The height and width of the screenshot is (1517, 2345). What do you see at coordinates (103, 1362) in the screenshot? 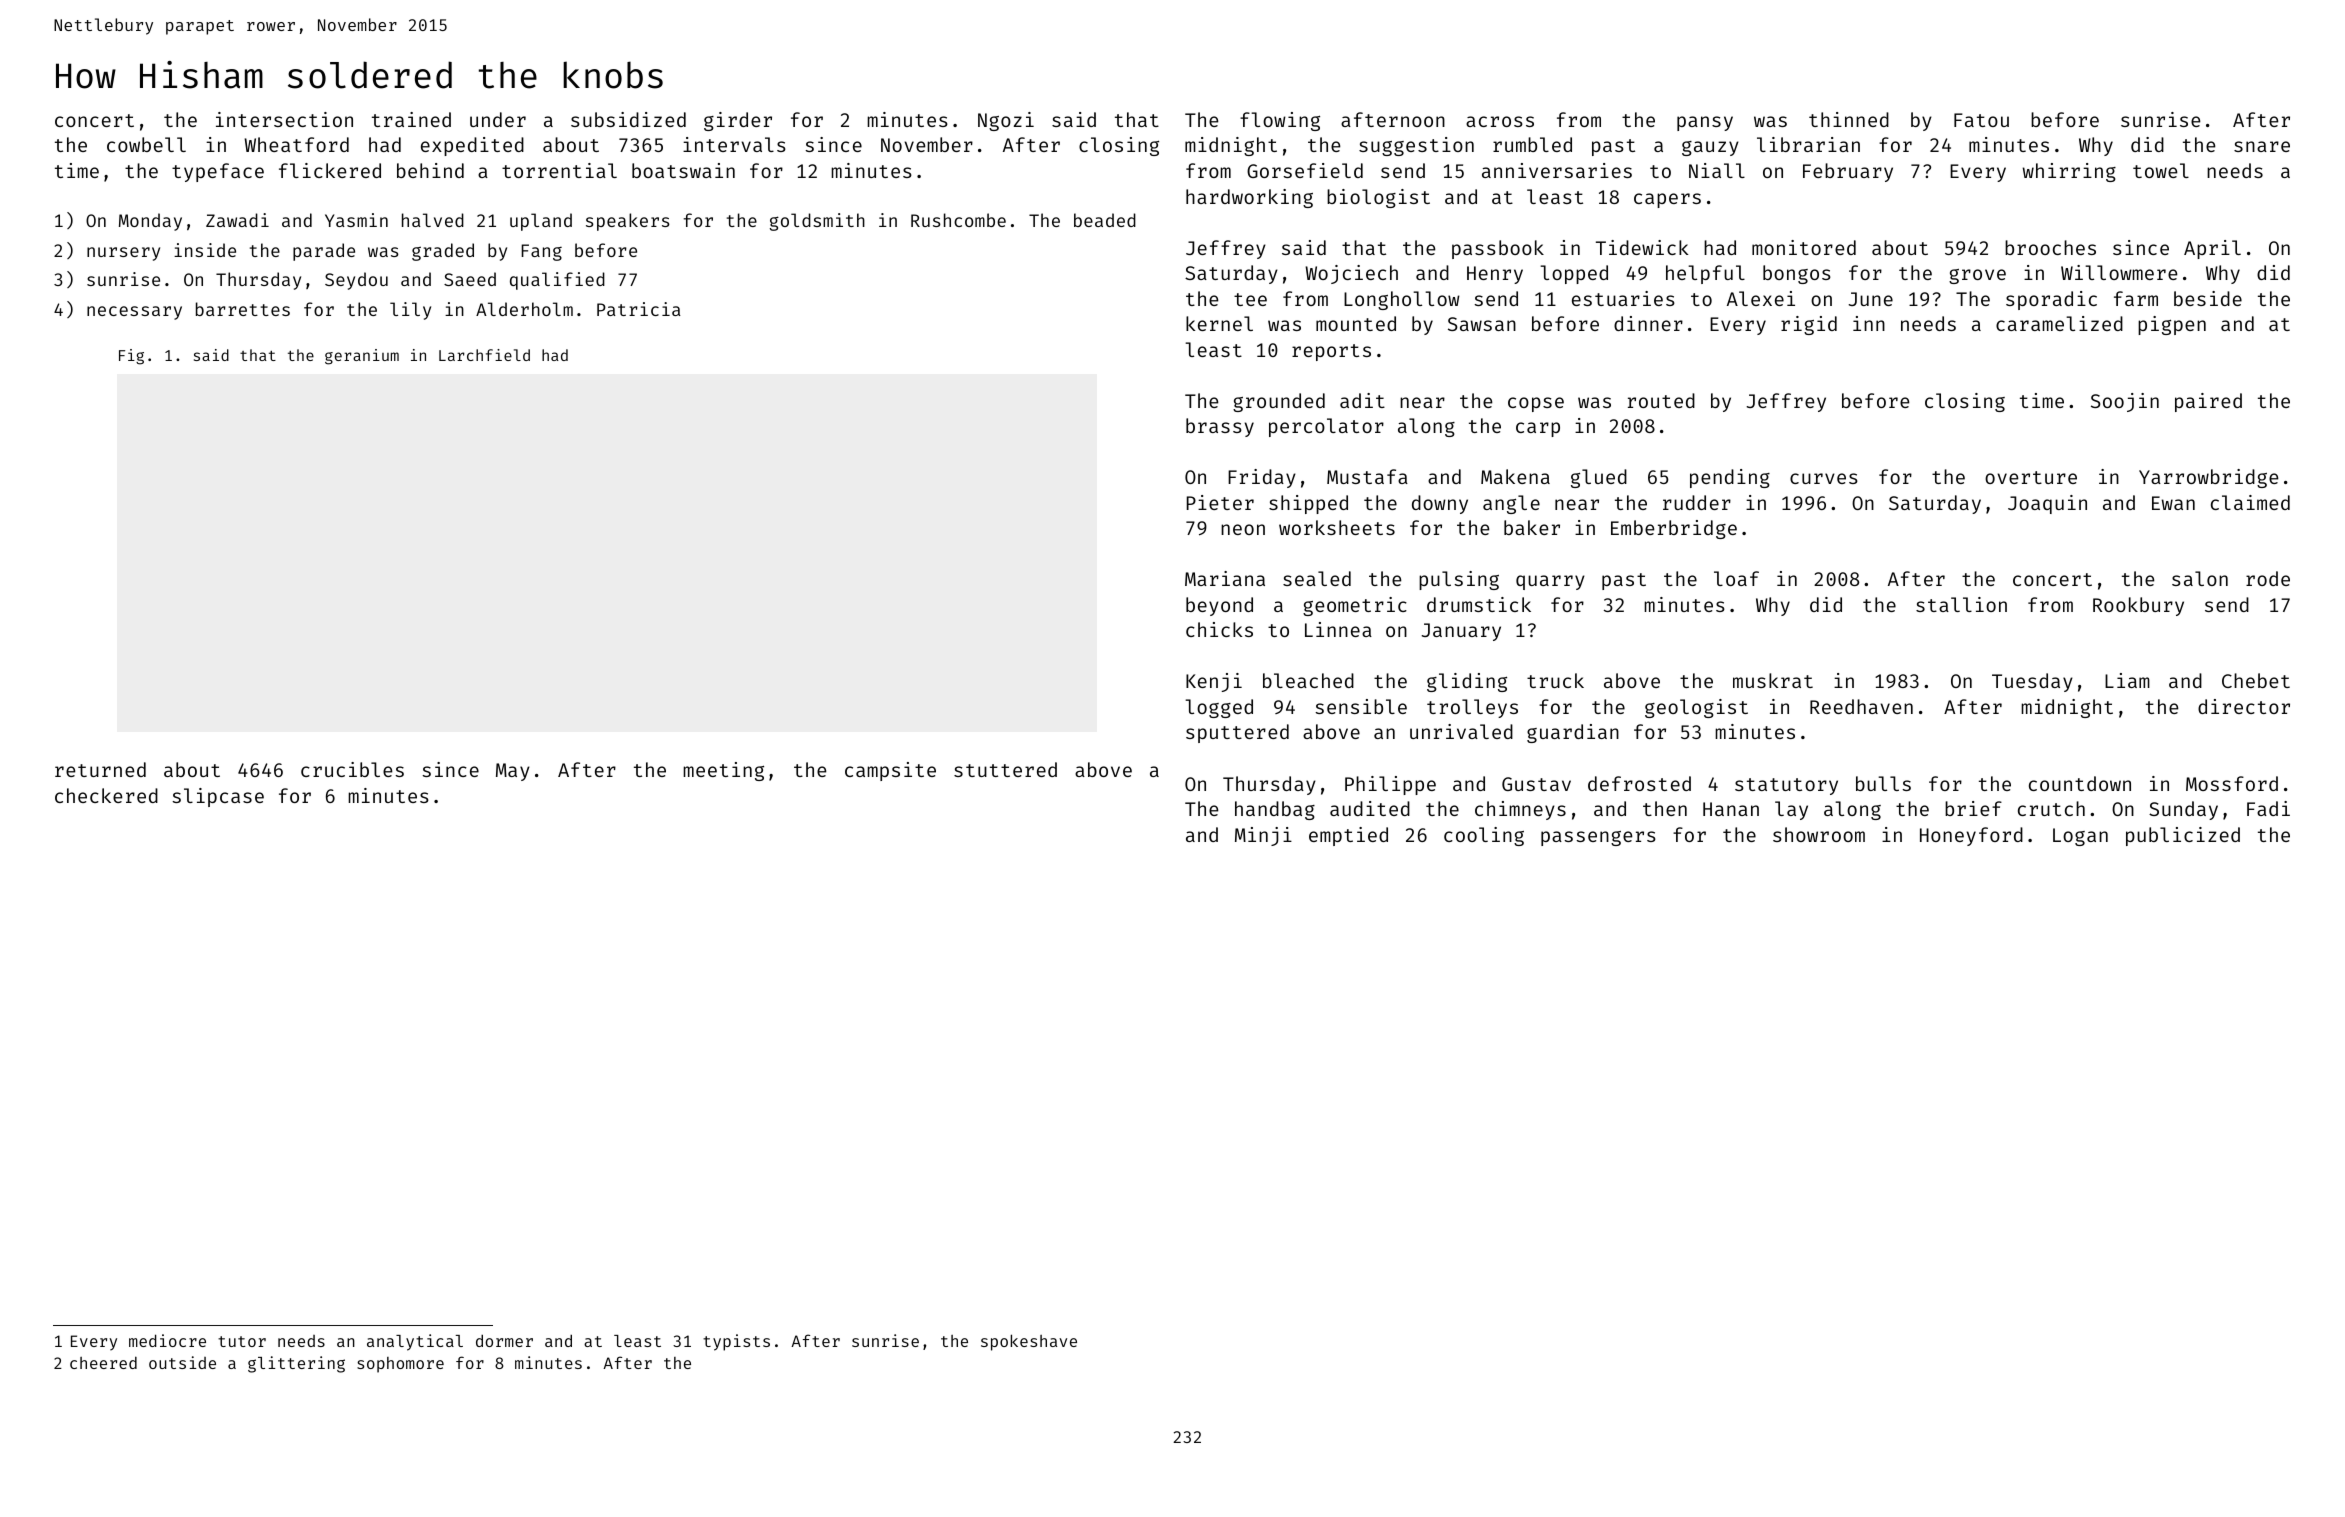
I see `cheered` at bounding box center [103, 1362].
